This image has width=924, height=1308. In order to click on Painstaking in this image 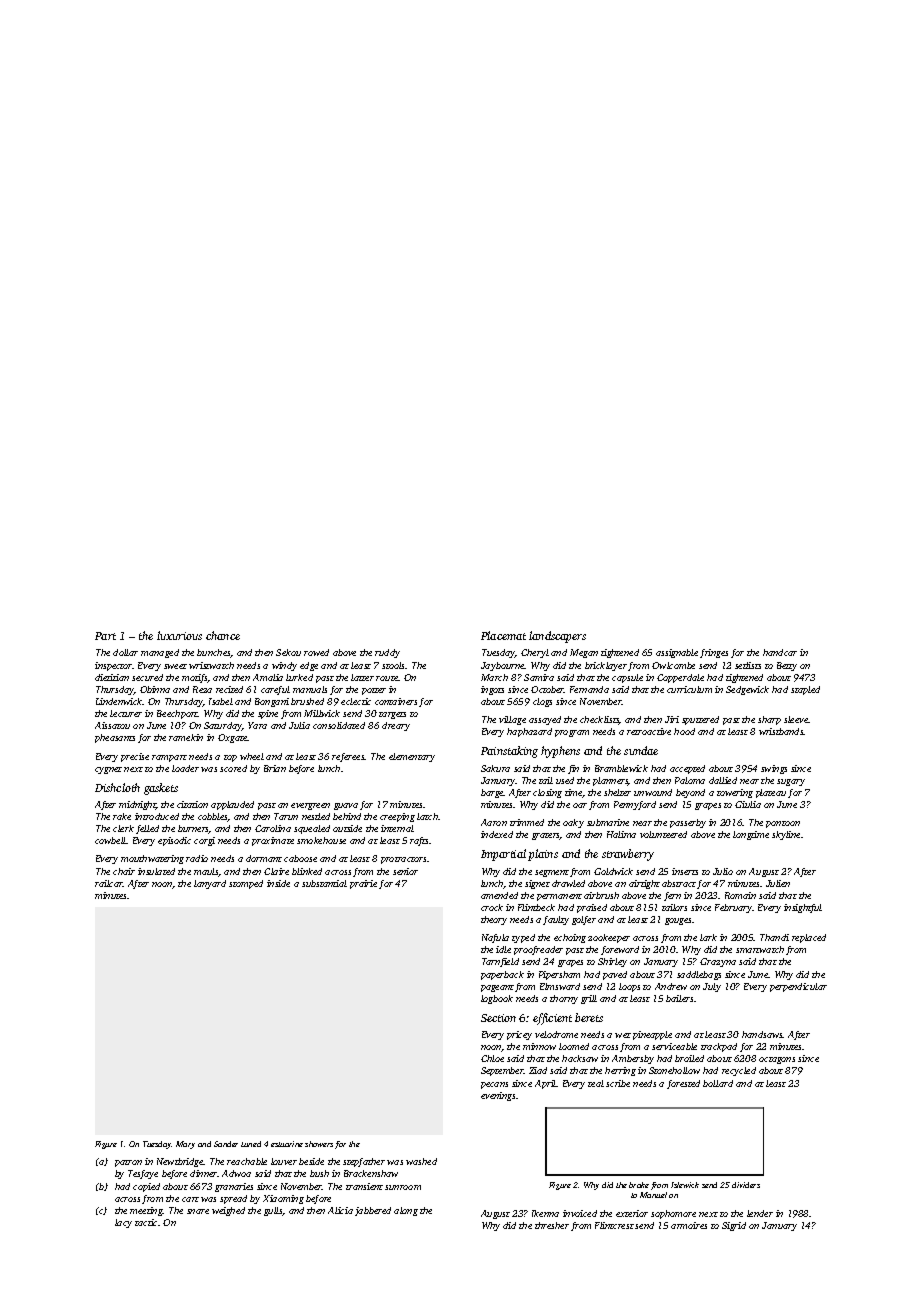, I will do `click(509, 752)`.
